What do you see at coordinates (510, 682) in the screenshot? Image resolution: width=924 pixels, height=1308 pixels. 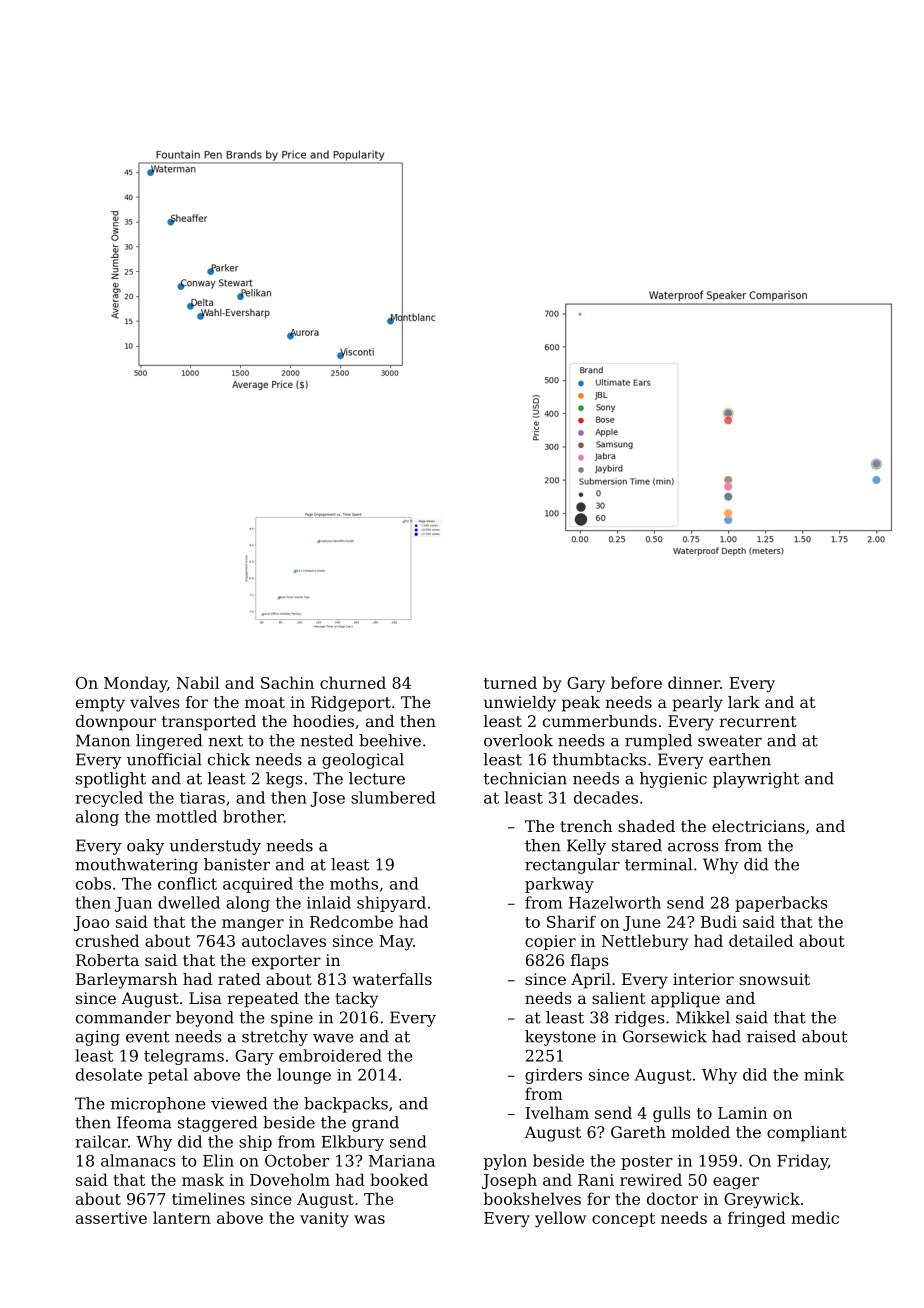 I see `turned` at bounding box center [510, 682].
